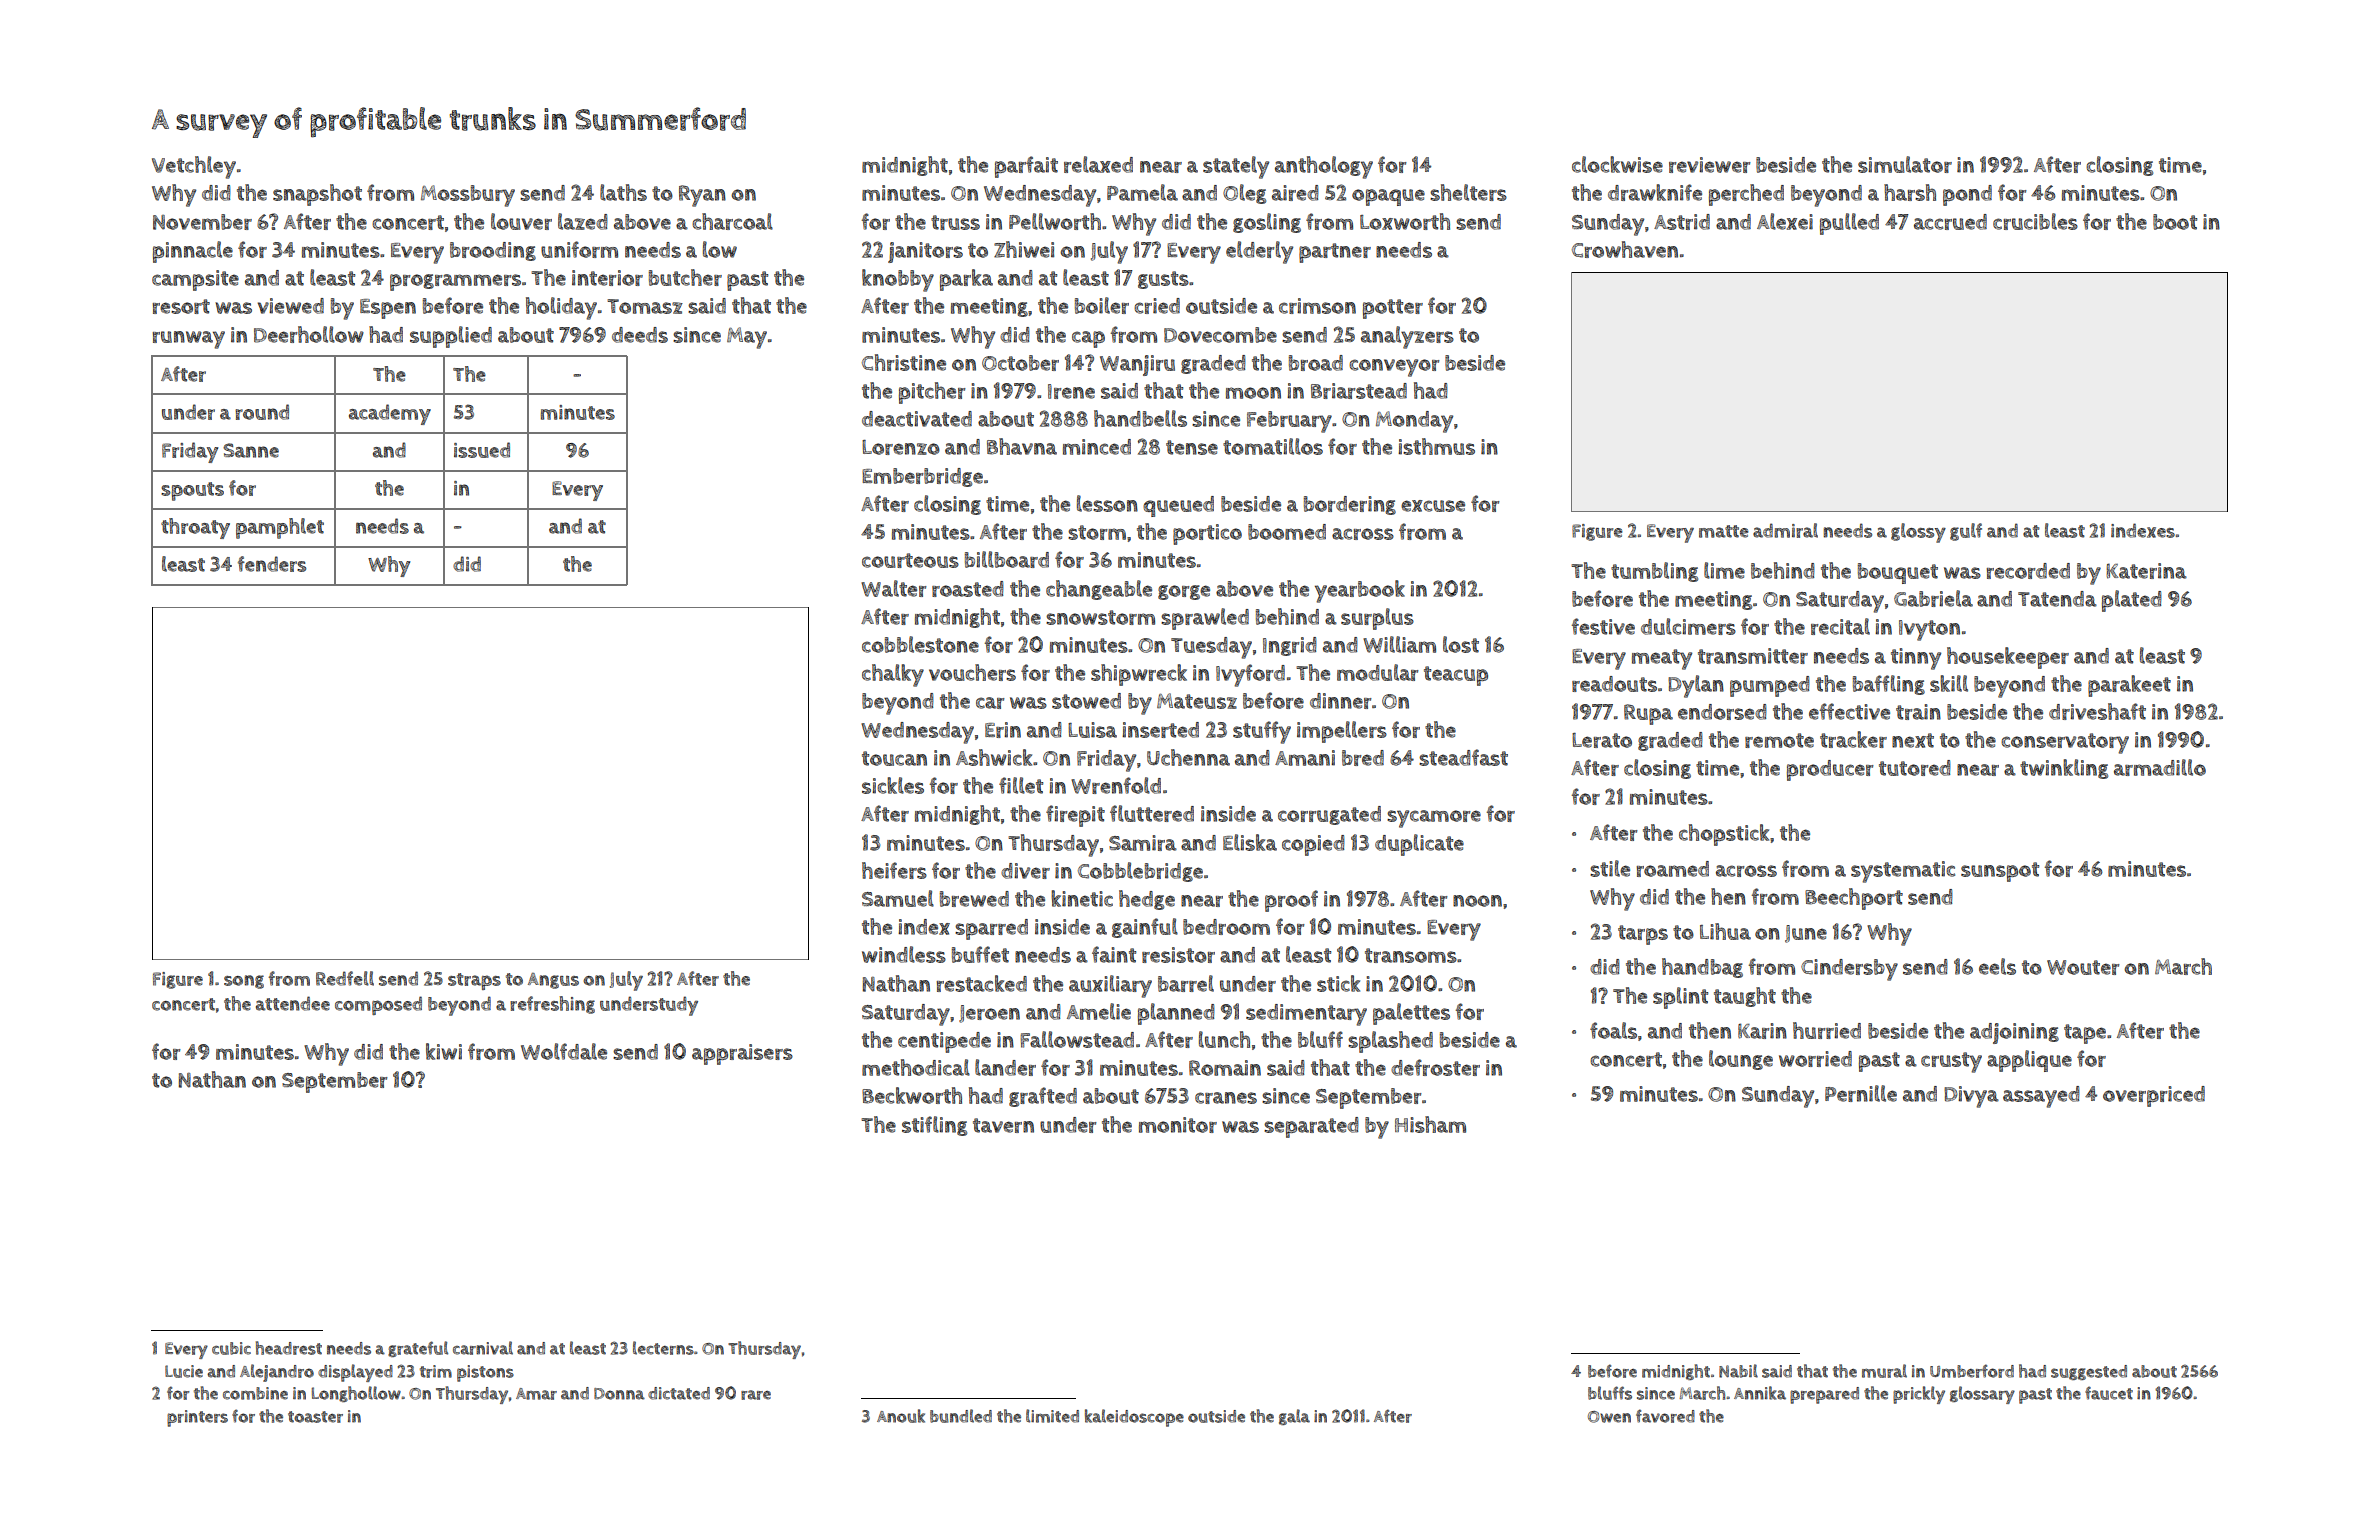 The image size is (2380, 1540). What do you see at coordinates (244, 982) in the screenshot?
I see `song` at bounding box center [244, 982].
